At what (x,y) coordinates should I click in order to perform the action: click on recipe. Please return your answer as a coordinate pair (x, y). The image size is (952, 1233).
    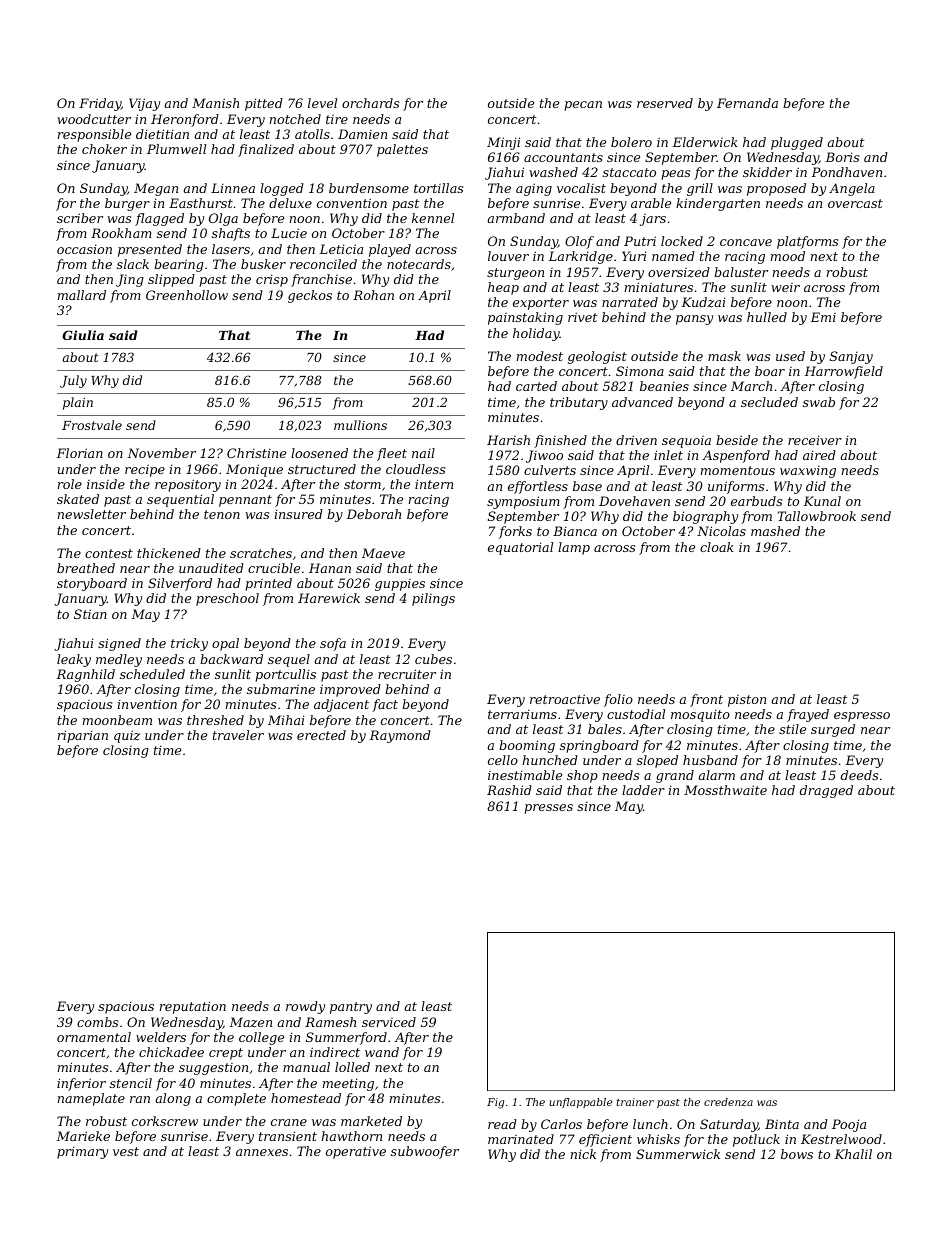
    Looking at the image, I should click on (145, 471).
